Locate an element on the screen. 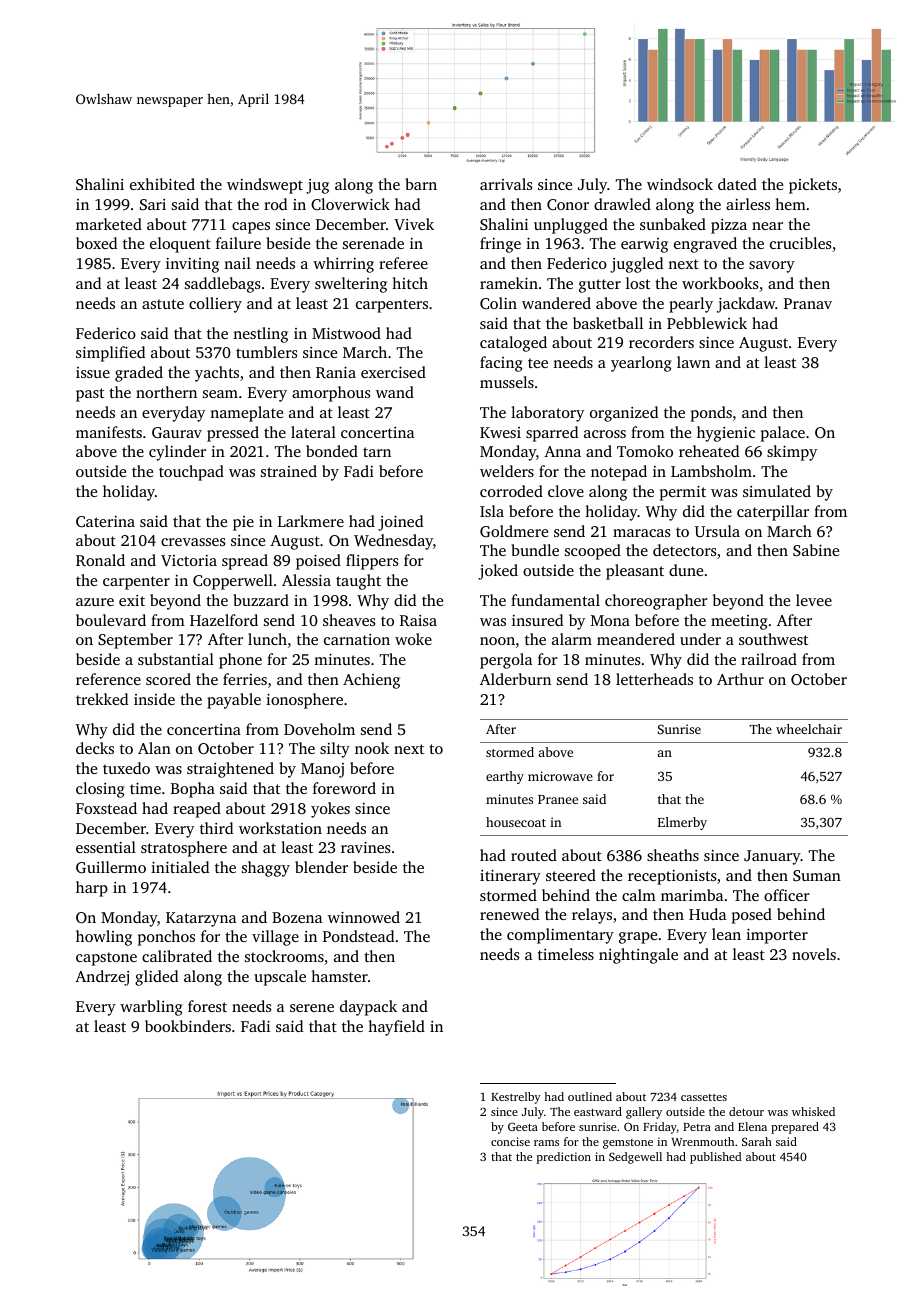 Image resolution: width=924 pixels, height=1311 pixels. crevasses is located at coordinates (193, 542).
